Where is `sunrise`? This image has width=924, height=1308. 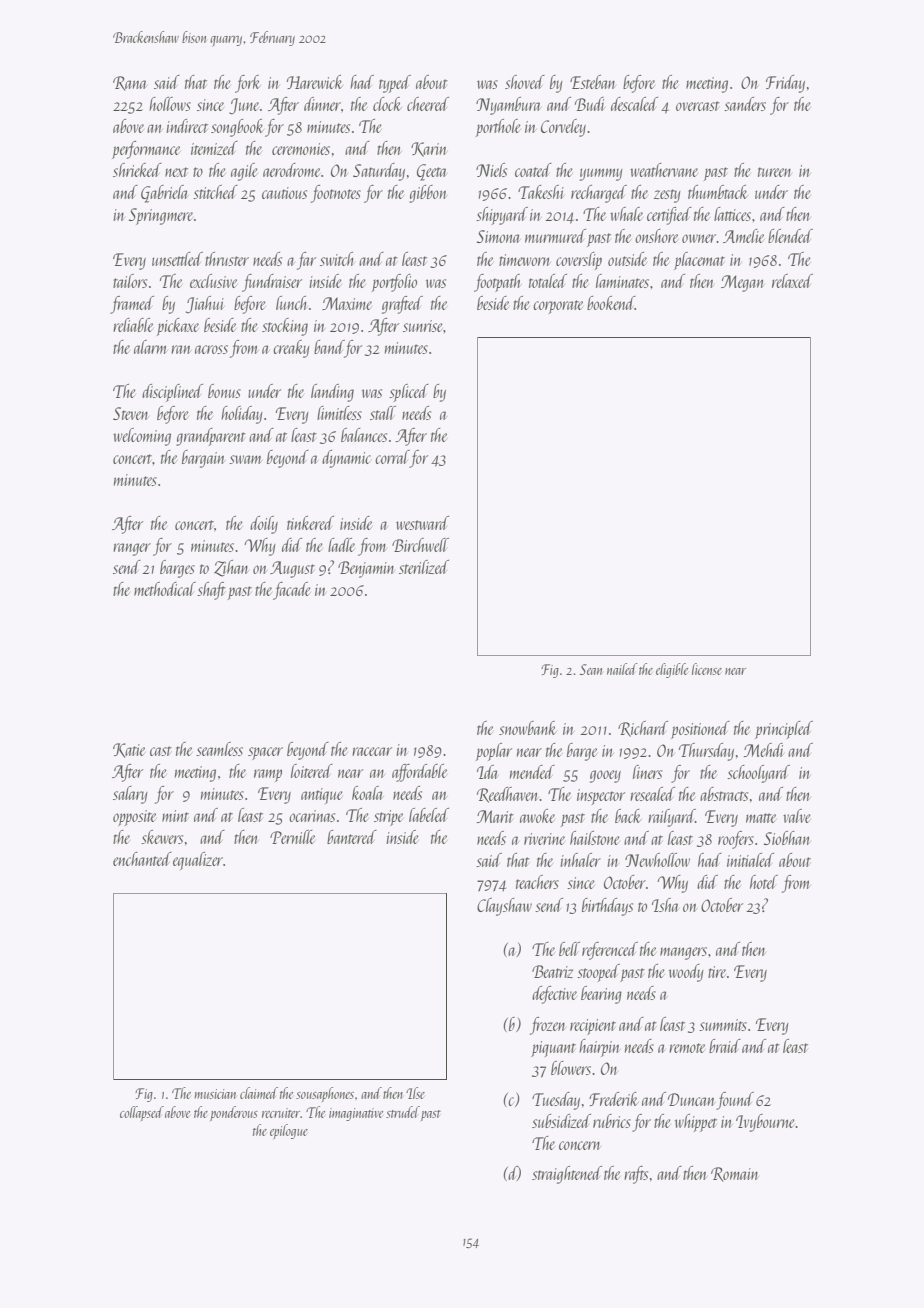
sunrise is located at coordinates (423, 326).
